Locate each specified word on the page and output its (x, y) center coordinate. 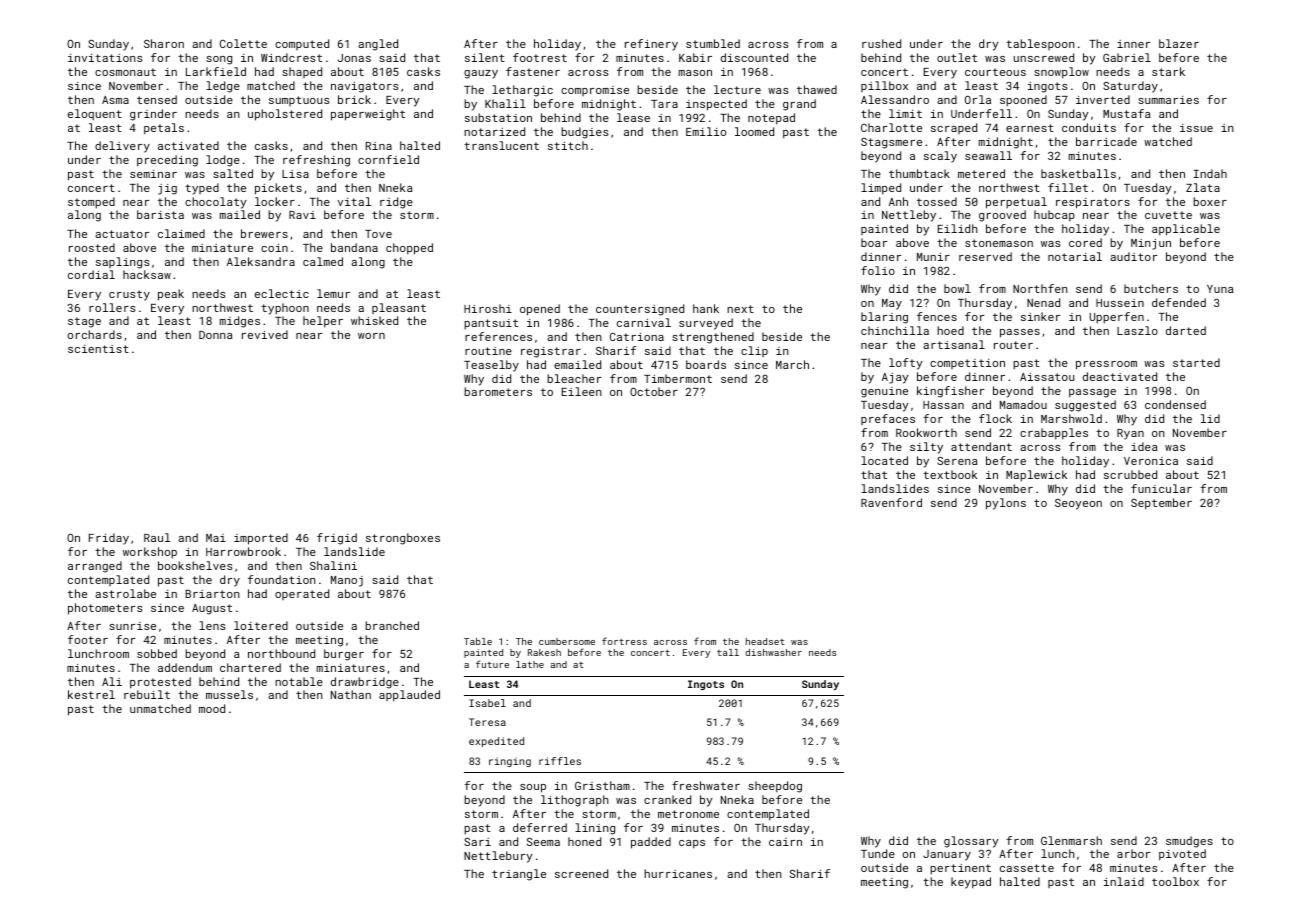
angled (378, 45)
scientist (98, 349)
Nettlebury (498, 857)
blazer (1179, 43)
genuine (884, 392)
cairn (785, 842)
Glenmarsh (1071, 840)
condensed (1175, 404)
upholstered (285, 115)
